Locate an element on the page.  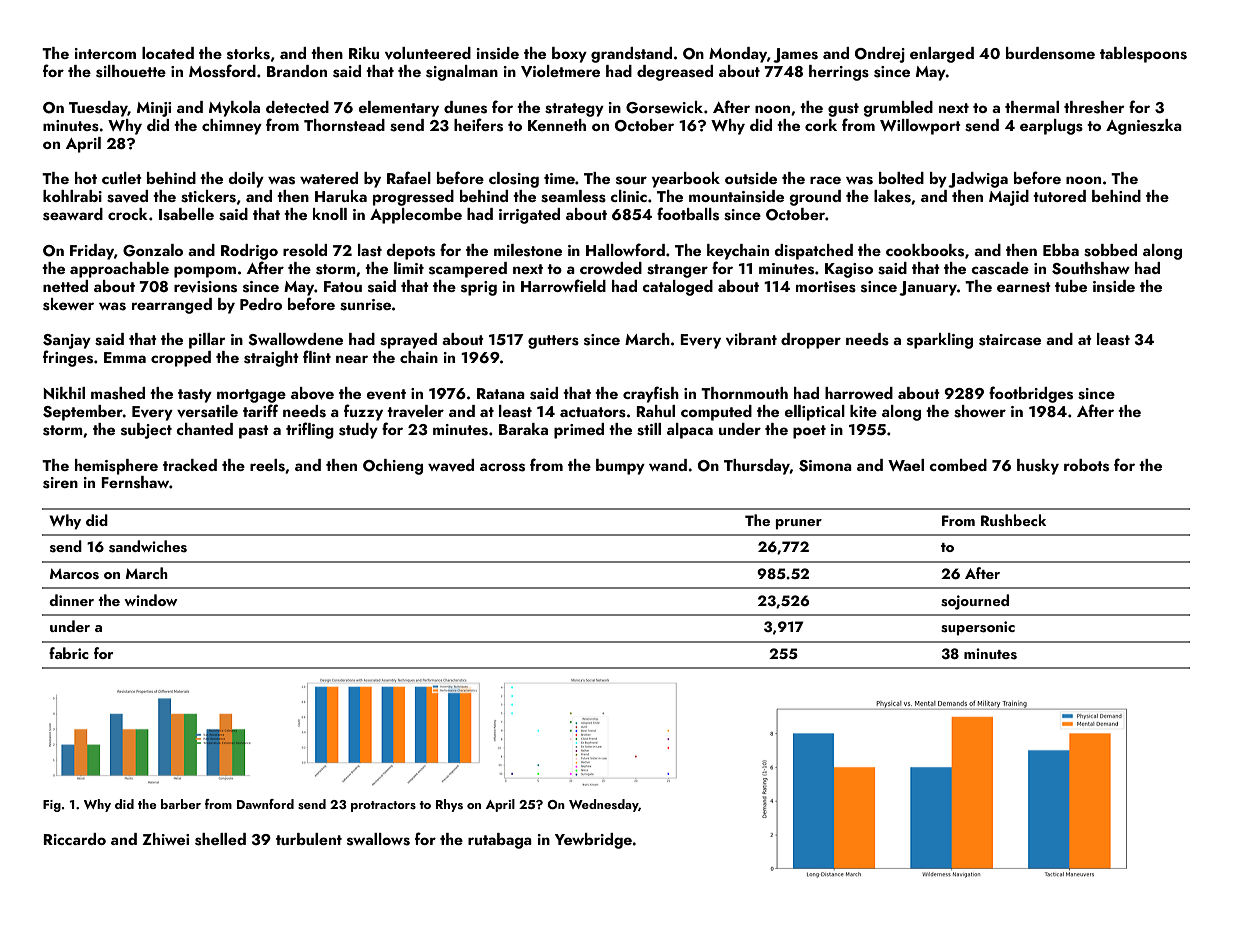
clinic is located at coordinates (628, 196).
